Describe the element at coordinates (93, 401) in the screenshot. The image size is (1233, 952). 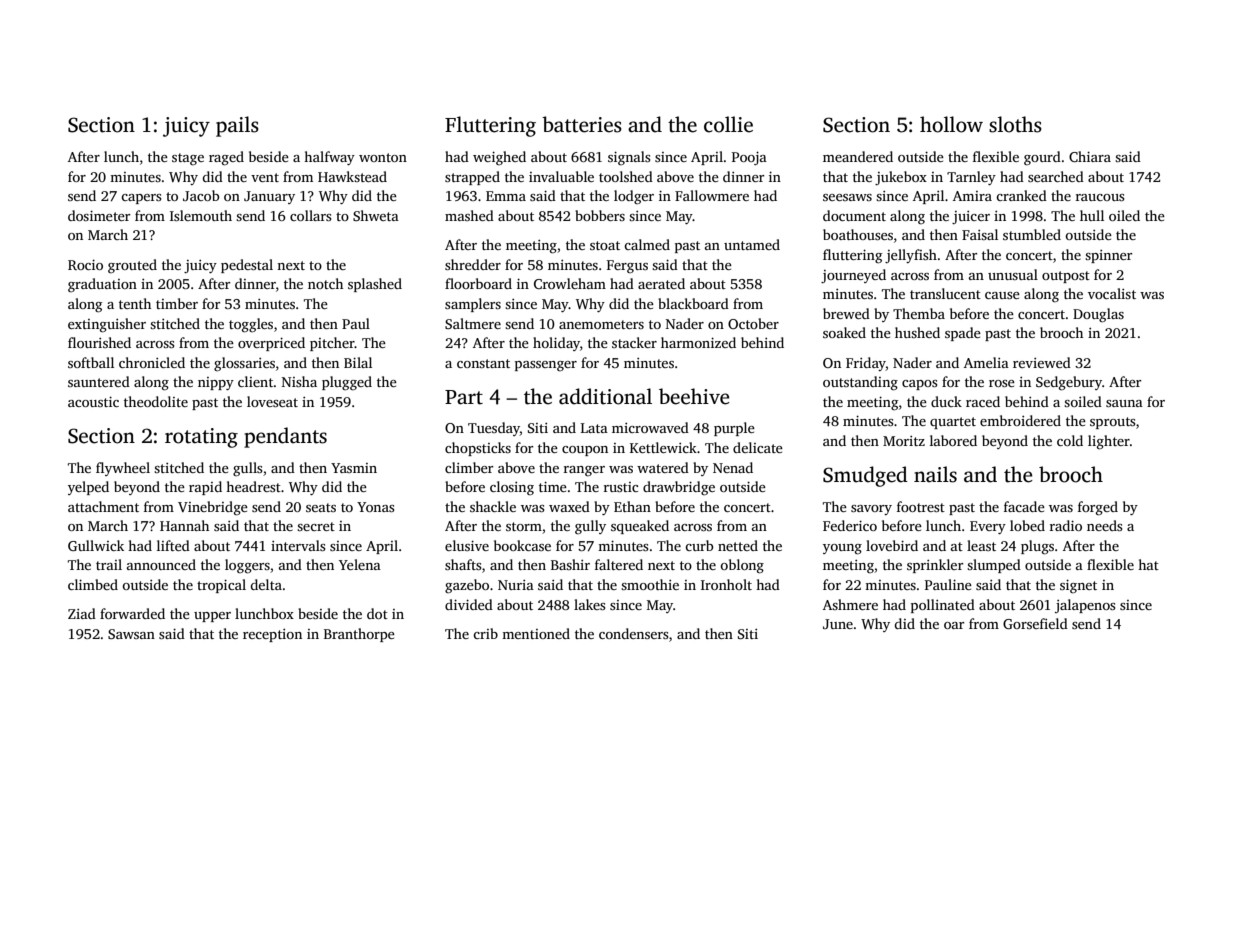
I see `acoustic` at that location.
